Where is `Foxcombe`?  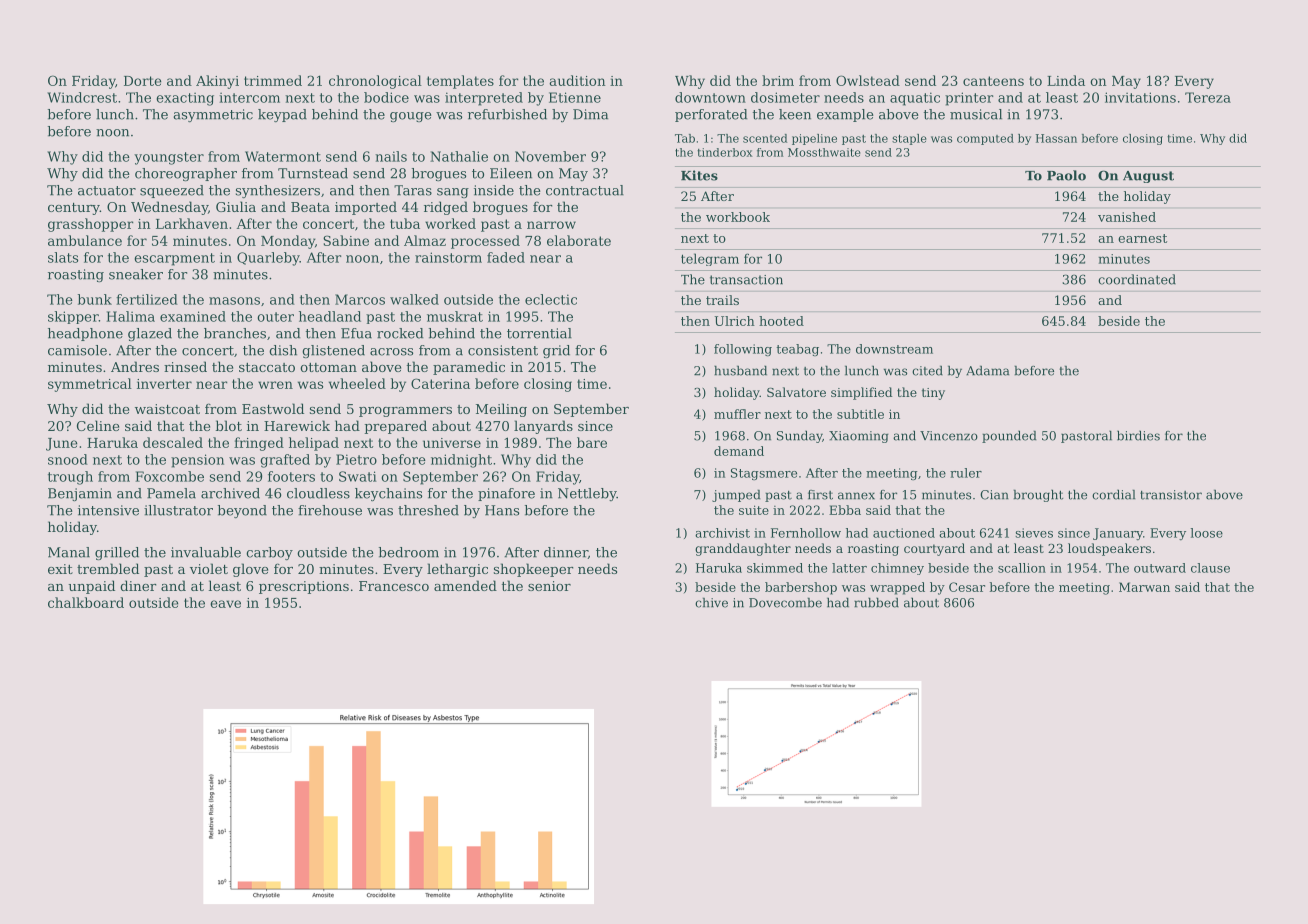
Foxcombe is located at coordinates (169, 476).
